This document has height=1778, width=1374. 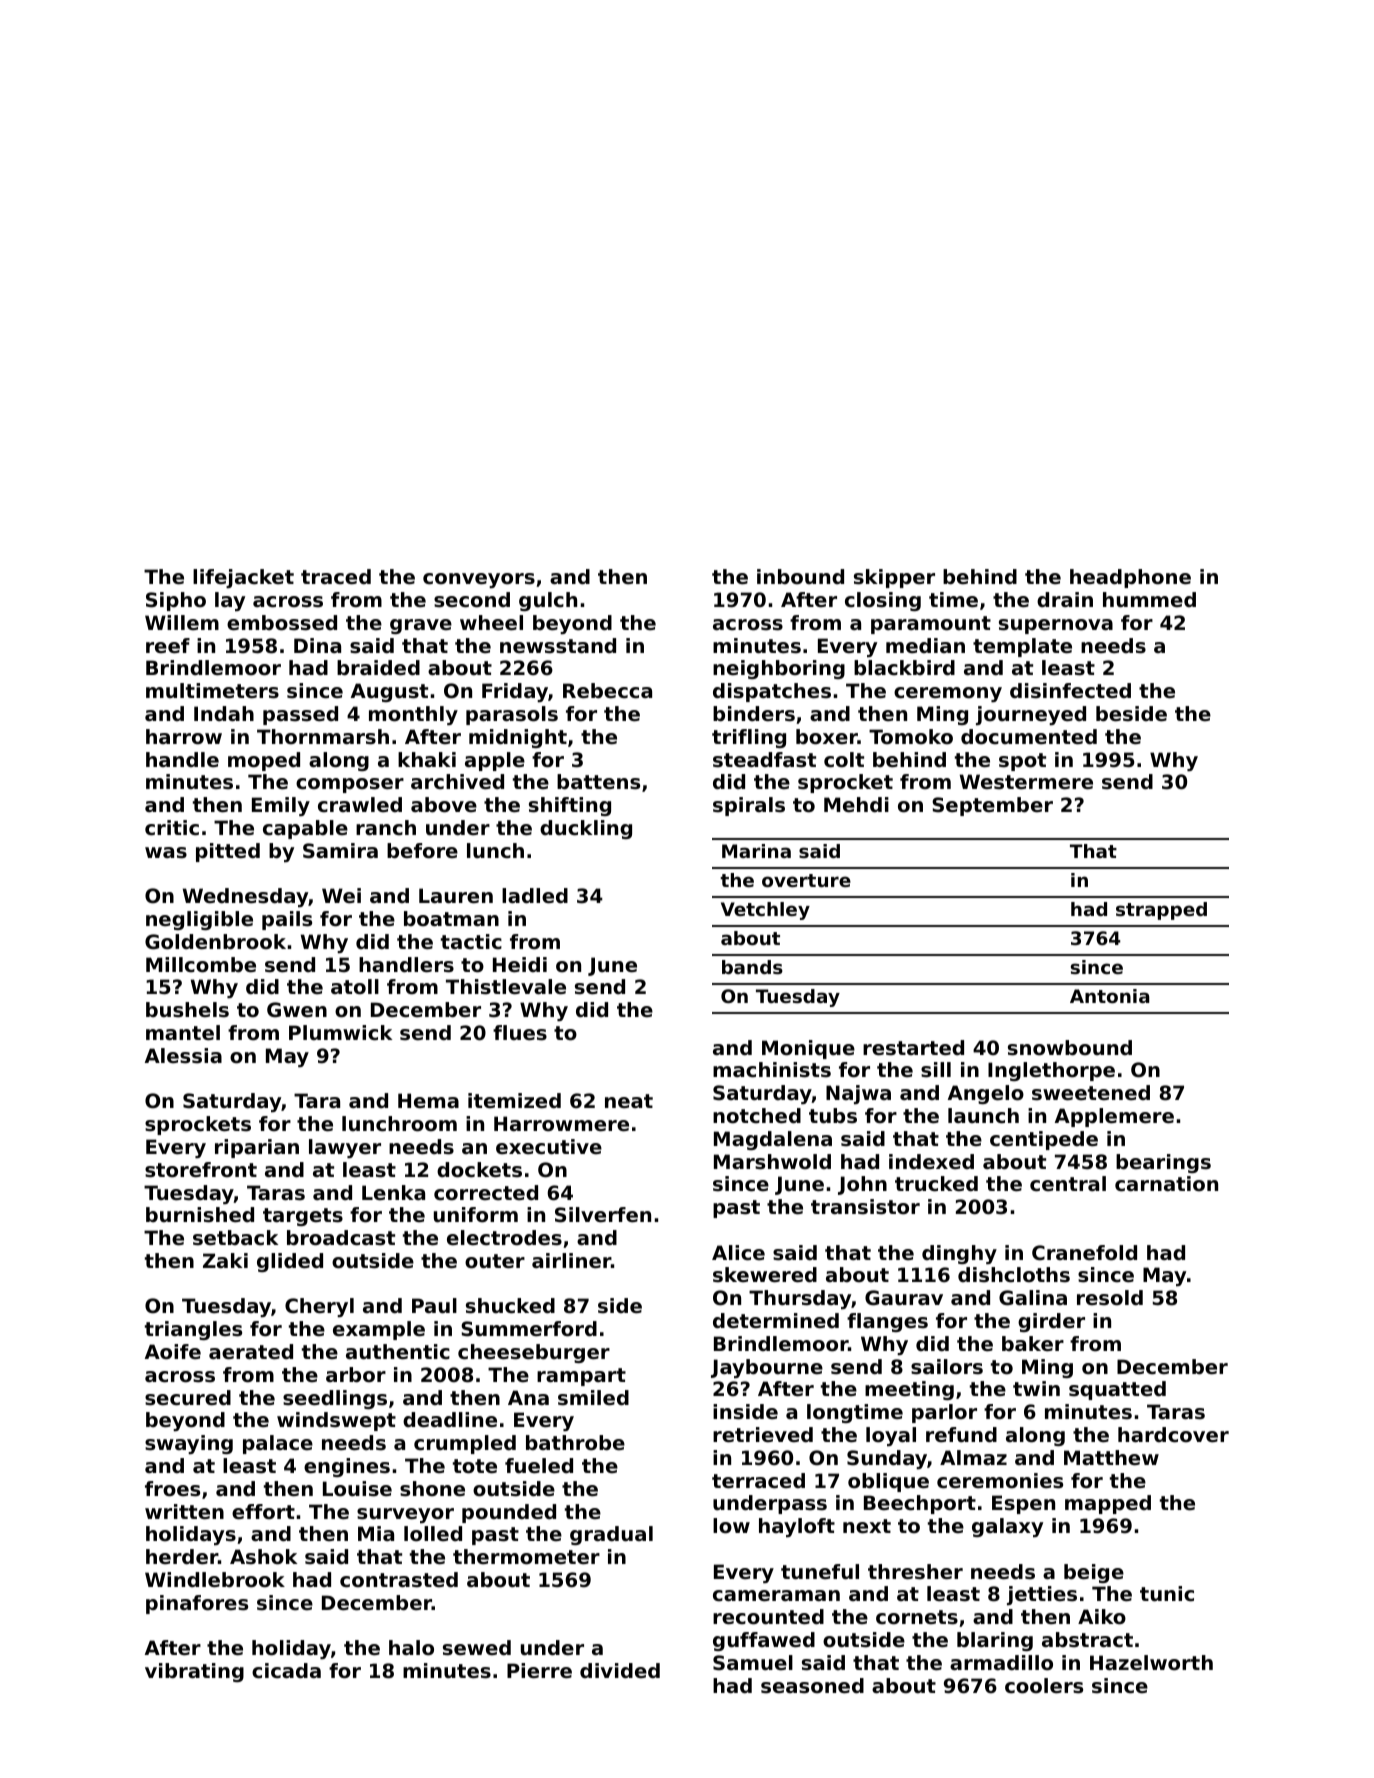 What do you see at coordinates (1173, 1435) in the document?
I see `hardcover` at bounding box center [1173, 1435].
